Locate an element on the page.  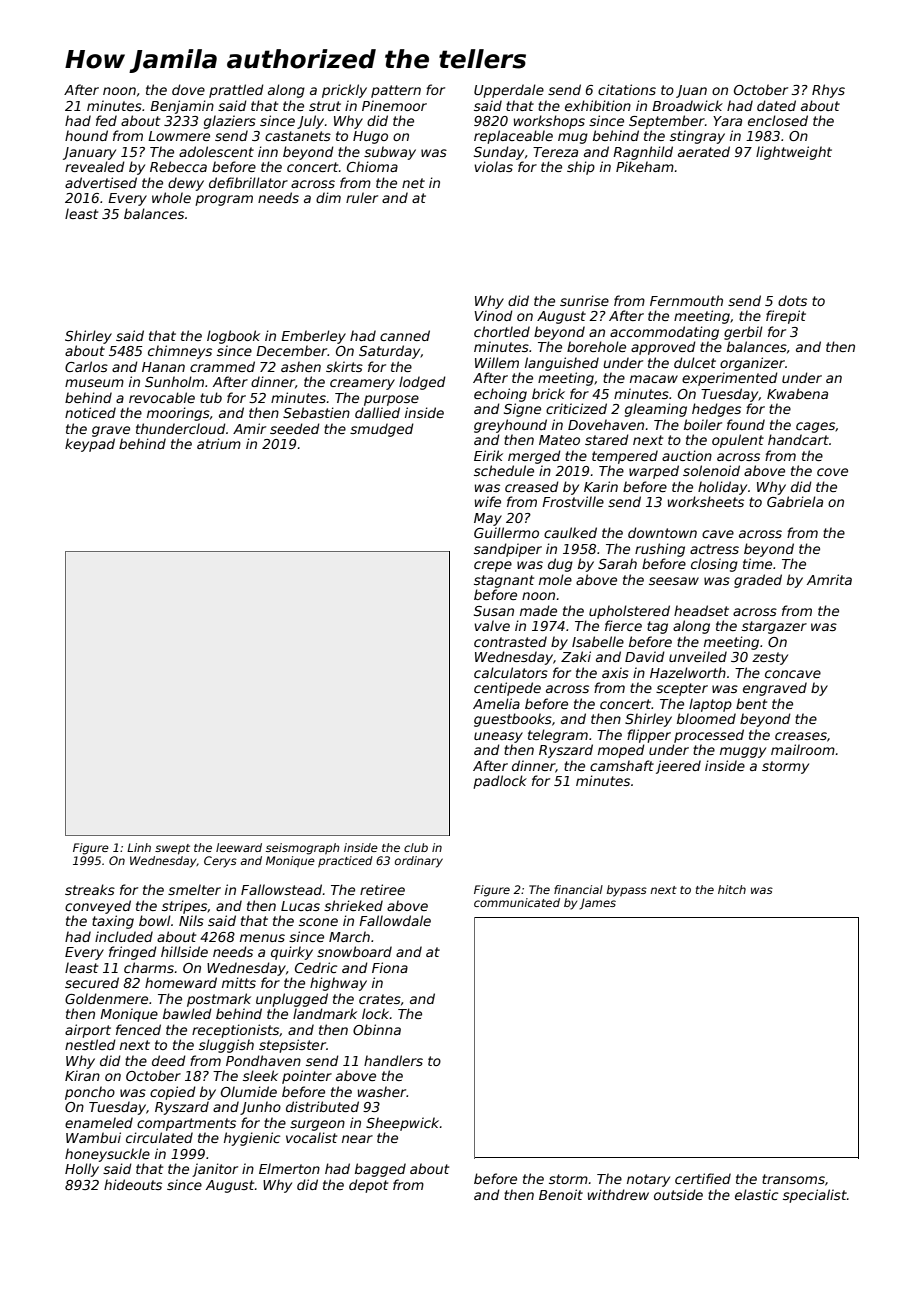
Emberley is located at coordinates (313, 337).
